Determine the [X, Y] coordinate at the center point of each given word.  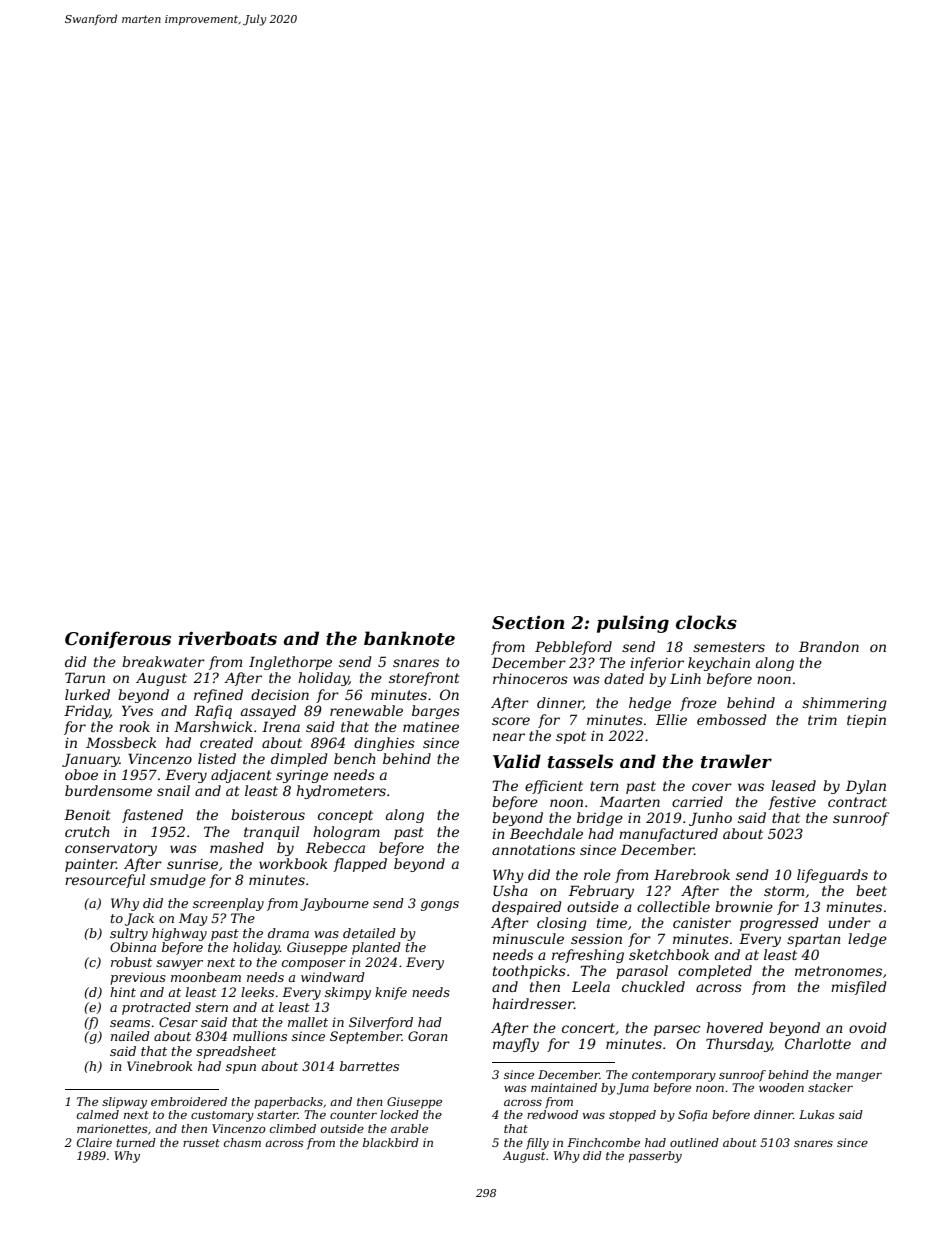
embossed [732, 719]
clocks [706, 622]
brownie [744, 906]
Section [528, 623]
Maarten [630, 801]
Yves [137, 710]
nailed [130, 1036]
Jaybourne [334, 904]
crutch [87, 831]
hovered [734, 1027]
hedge [650, 704]
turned [136, 1142]
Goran [428, 1036]
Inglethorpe [290, 663]
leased [793, 785]
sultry [129, 934]
